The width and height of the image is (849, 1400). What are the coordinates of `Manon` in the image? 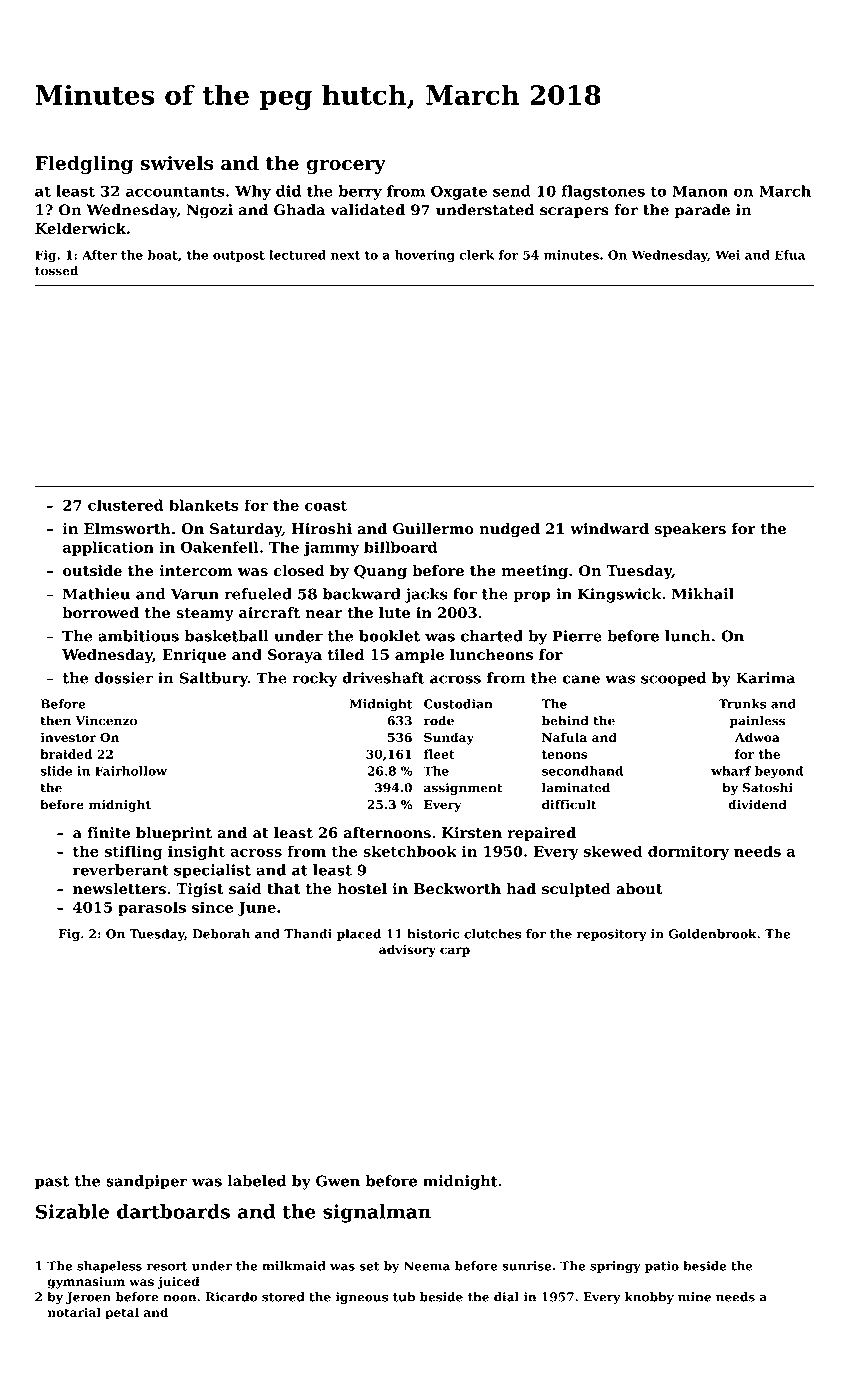 It's located at (700, 191).
